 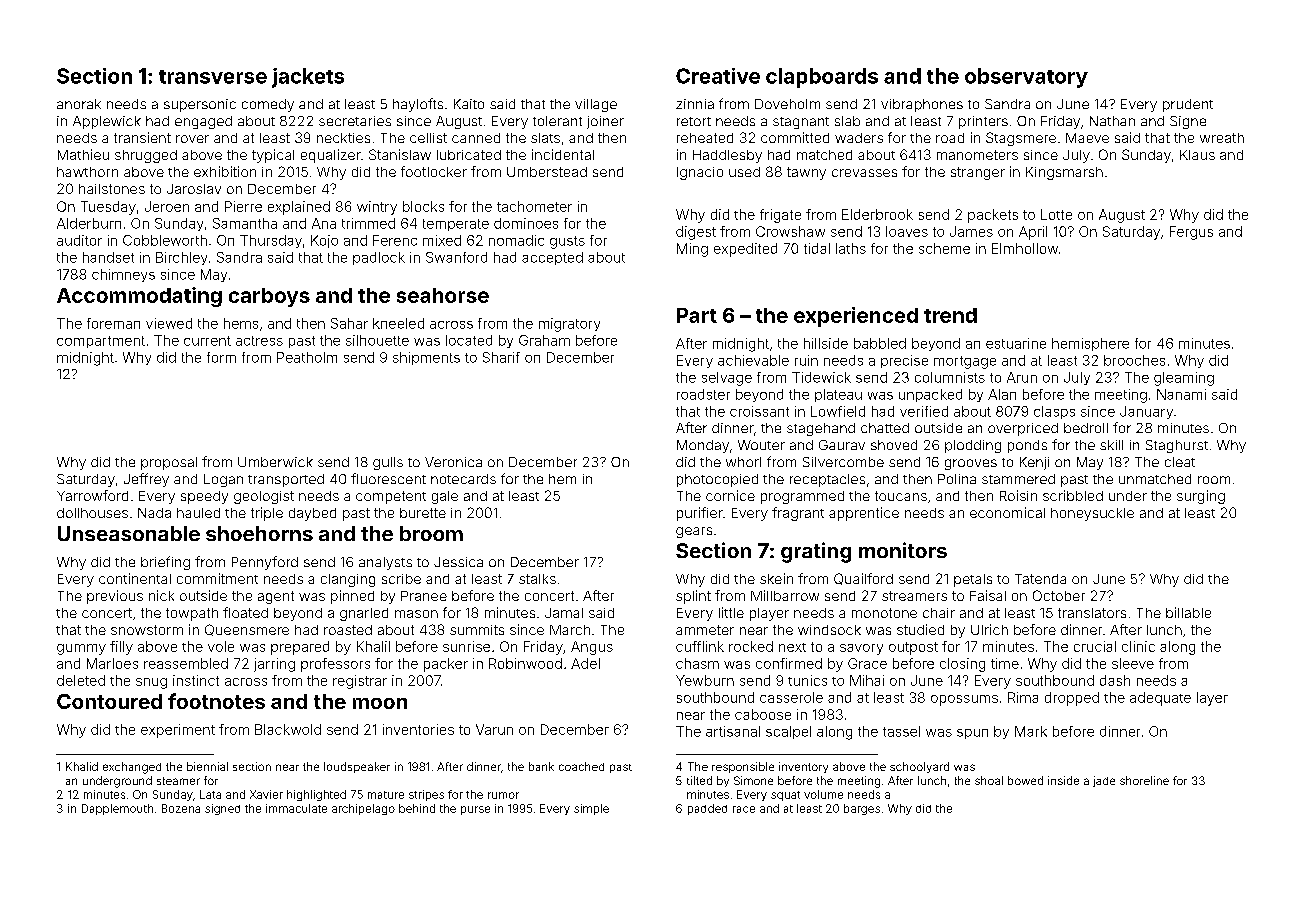 What do you see at coordinates (727, 379) in the document?
I see `selvage` at bounding box center [727, 379].
